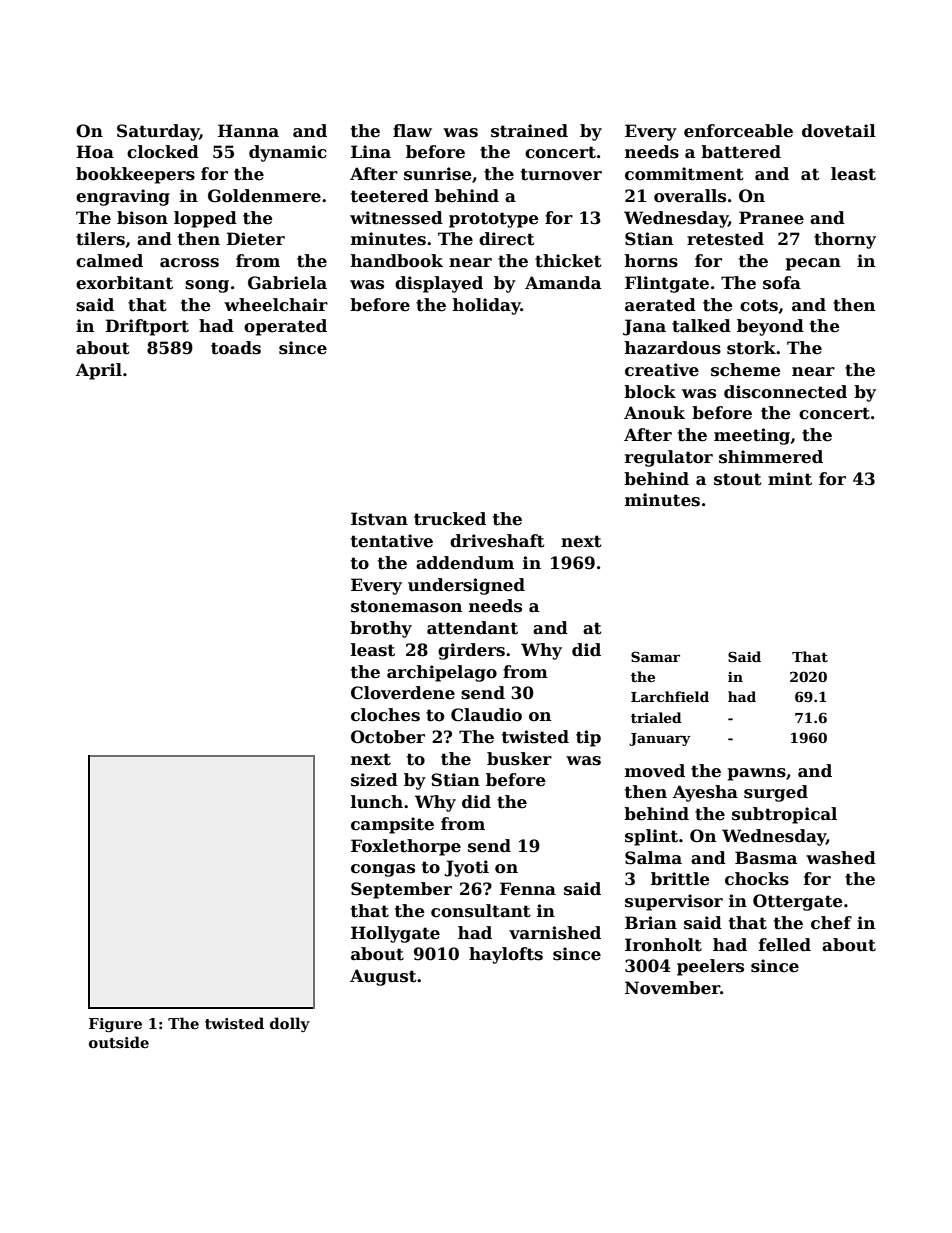 The height and width of the document is (1233, 952). Describe the element at coordinates (660, 739) in the document. I see `January` at that location.
